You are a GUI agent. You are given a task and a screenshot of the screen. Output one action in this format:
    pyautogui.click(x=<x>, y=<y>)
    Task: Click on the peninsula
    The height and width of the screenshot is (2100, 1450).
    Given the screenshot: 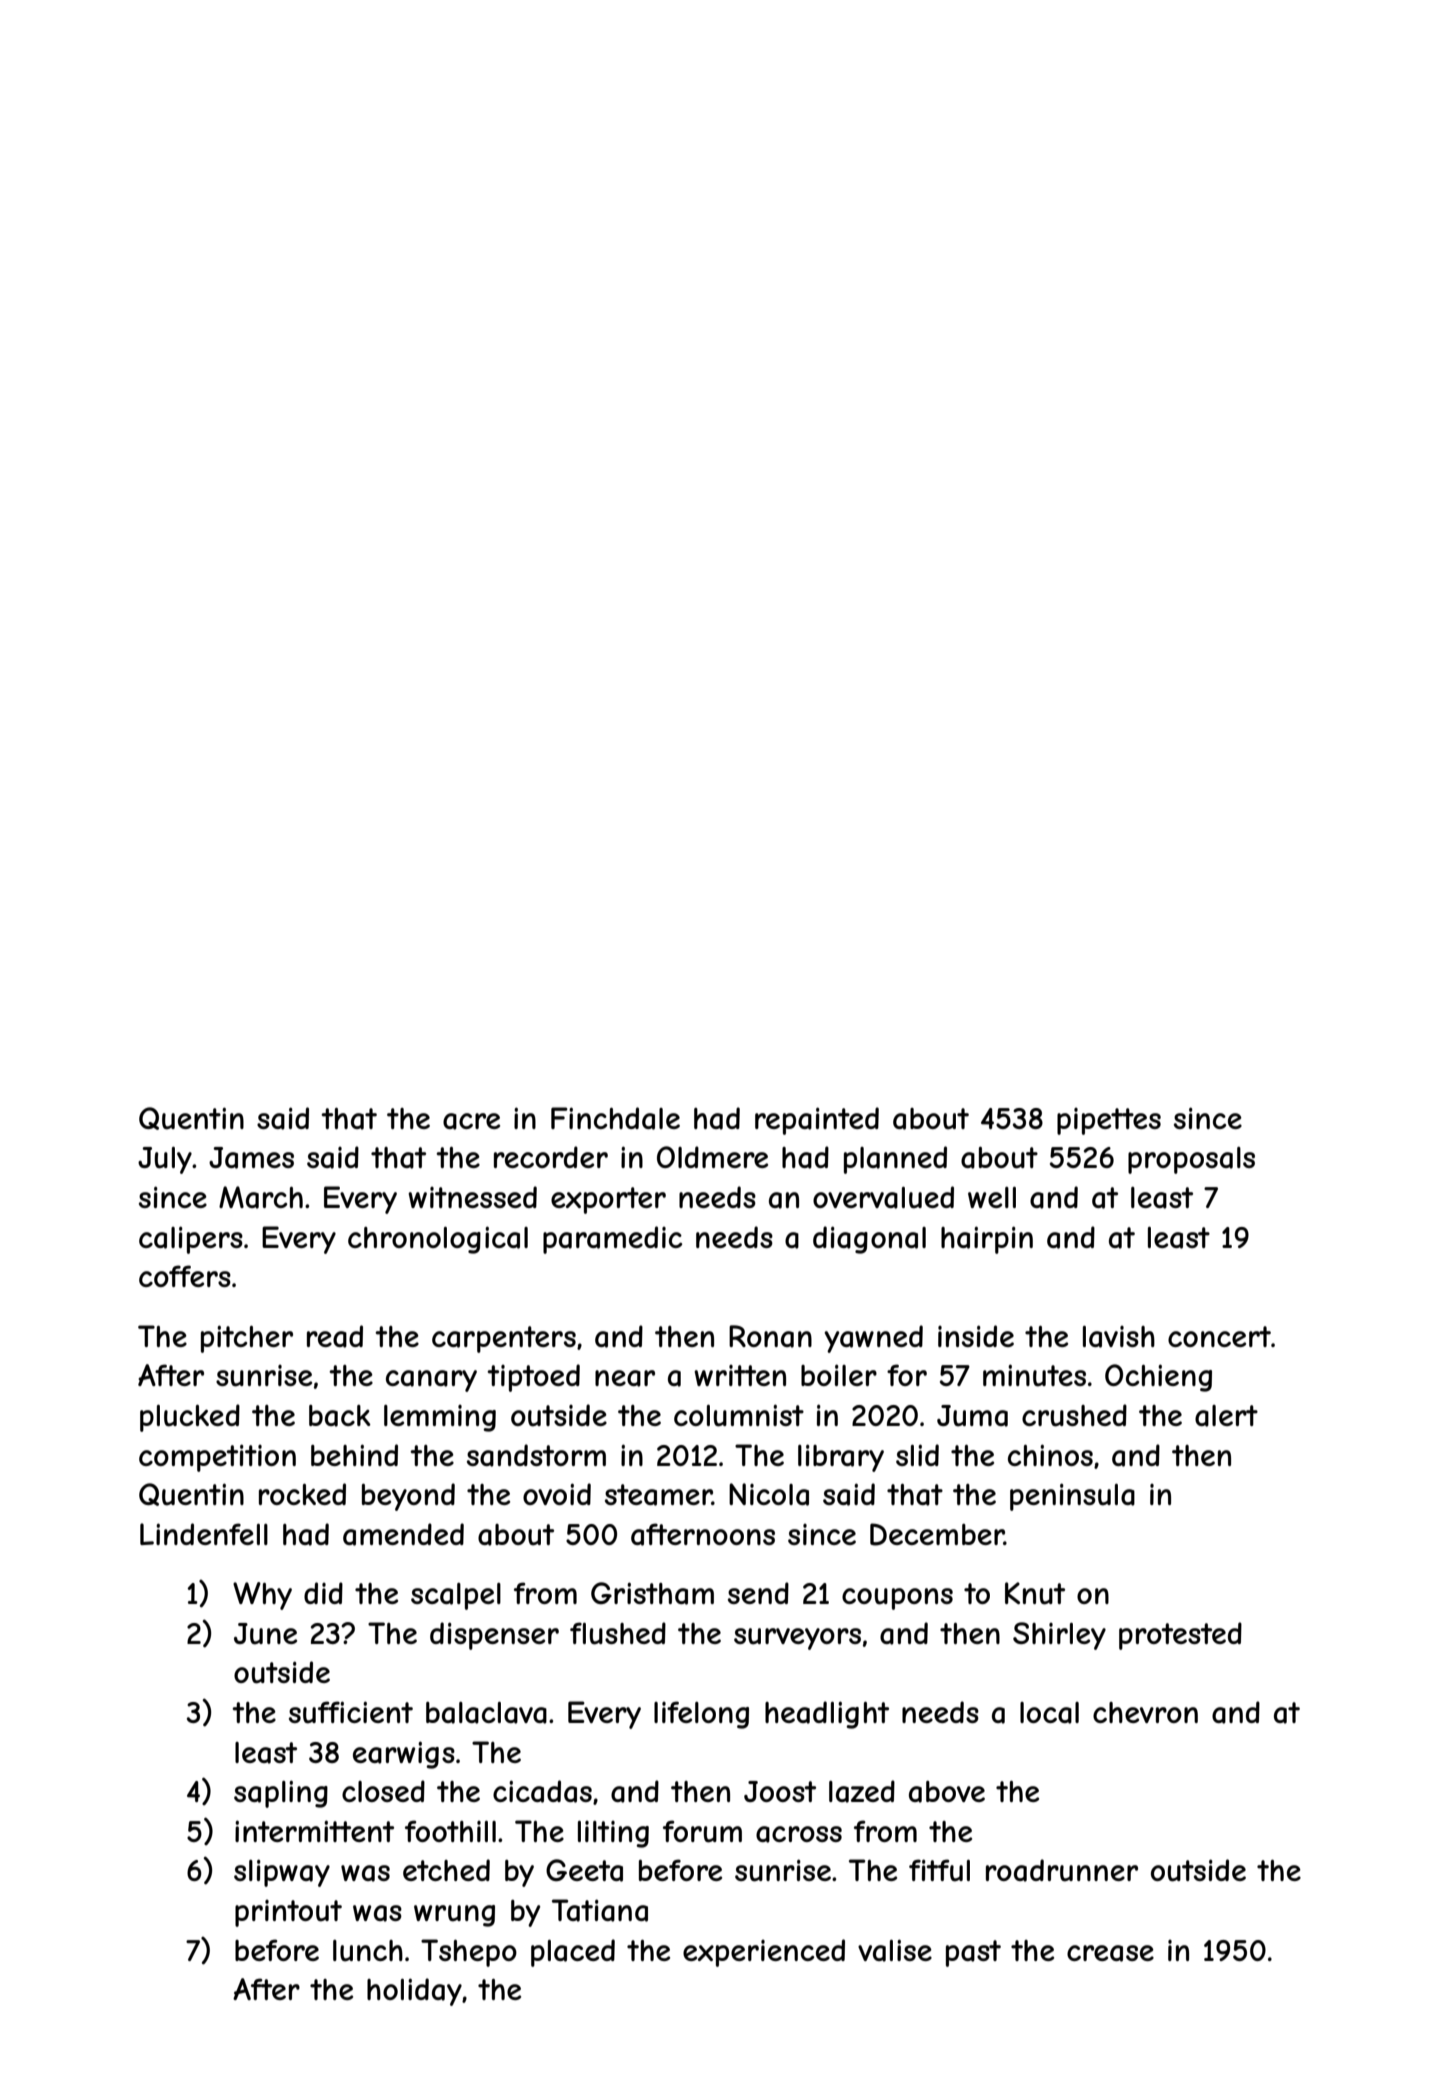 What is the action you would take?
    pyautogui.click(x=1072, y=1497)
